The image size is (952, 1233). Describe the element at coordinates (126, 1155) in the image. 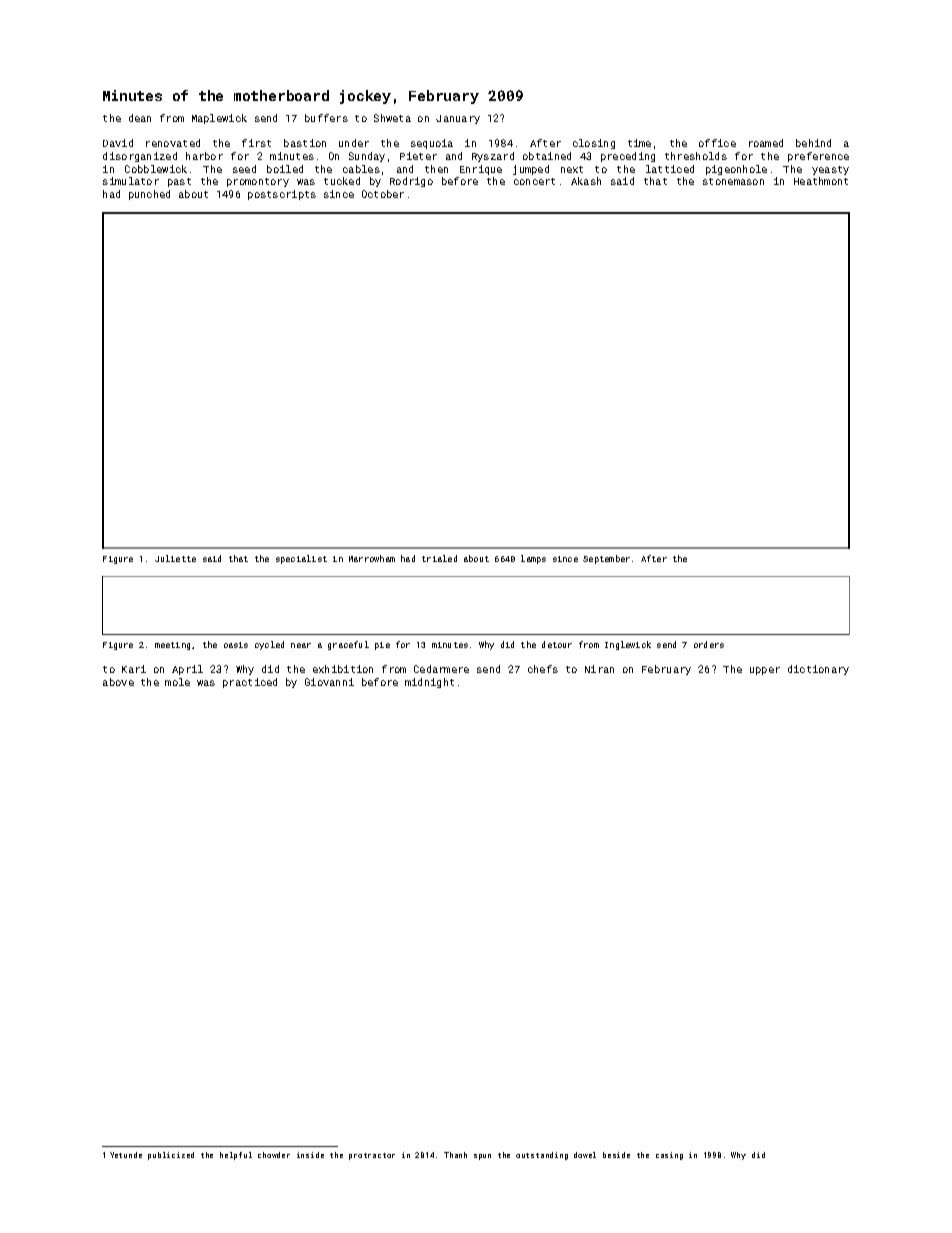

I see `Yetunde` at that location.
